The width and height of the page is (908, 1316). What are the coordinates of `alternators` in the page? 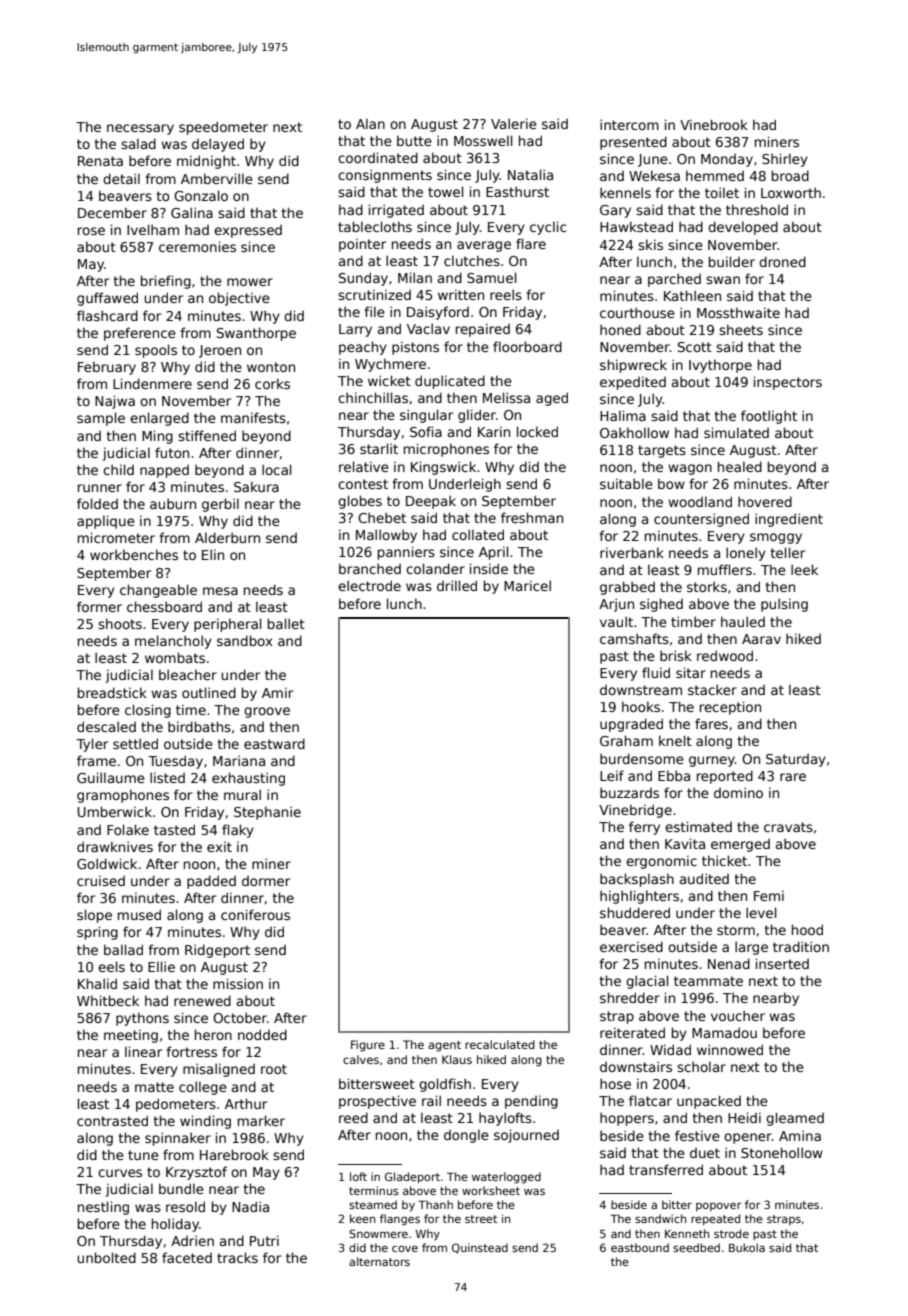 It's located at (379, 1261).
